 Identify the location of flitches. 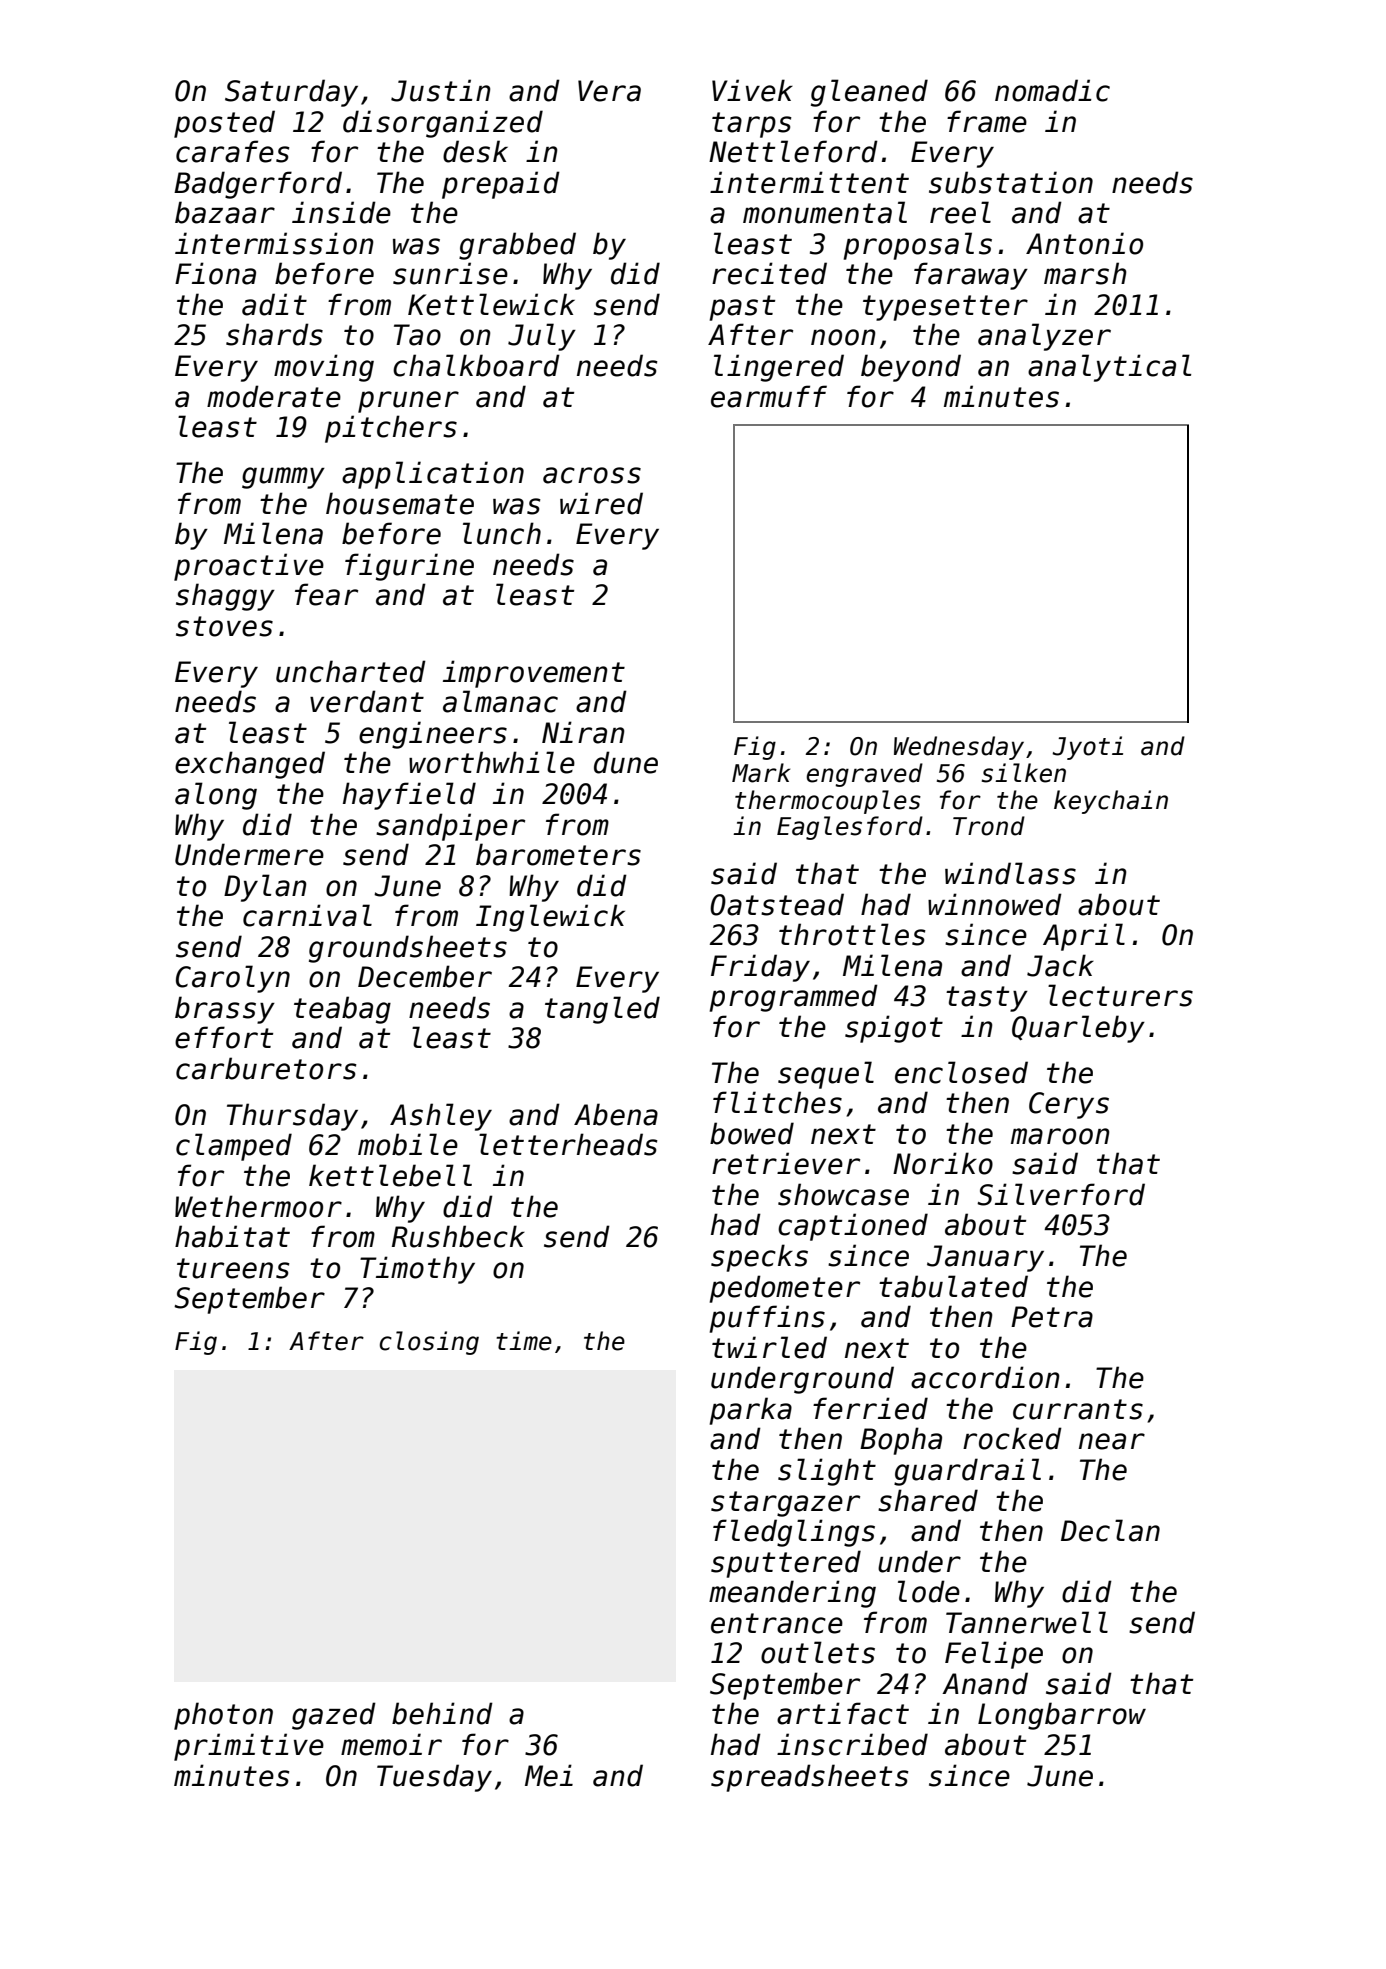
(777, 1102).
